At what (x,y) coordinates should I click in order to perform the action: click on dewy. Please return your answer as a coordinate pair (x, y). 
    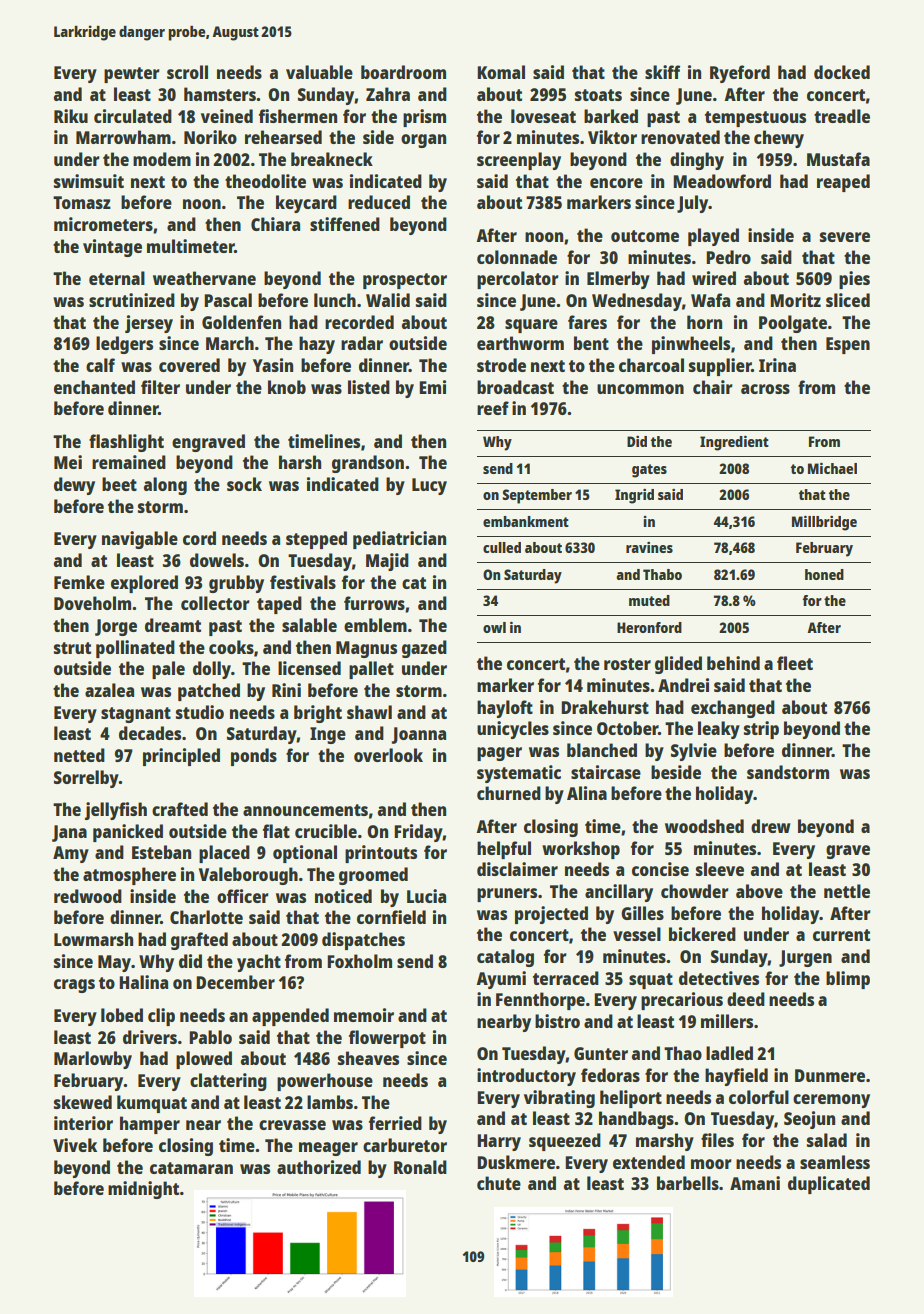
    Looking at the image, I should click on (74, 486).
